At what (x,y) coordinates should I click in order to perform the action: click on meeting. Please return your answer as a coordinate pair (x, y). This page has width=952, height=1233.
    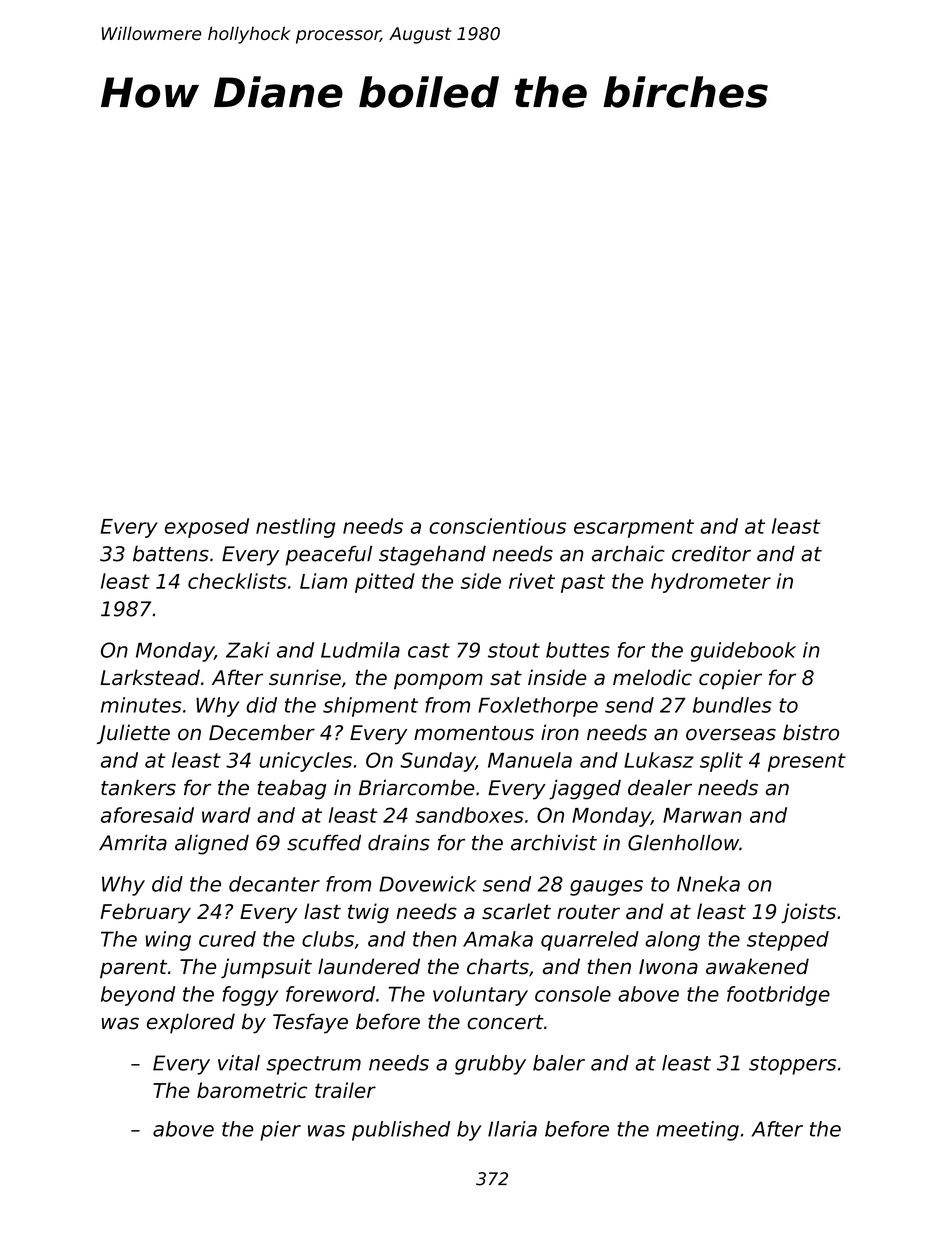
    Looking at the image, I should click on (697, 1131).
